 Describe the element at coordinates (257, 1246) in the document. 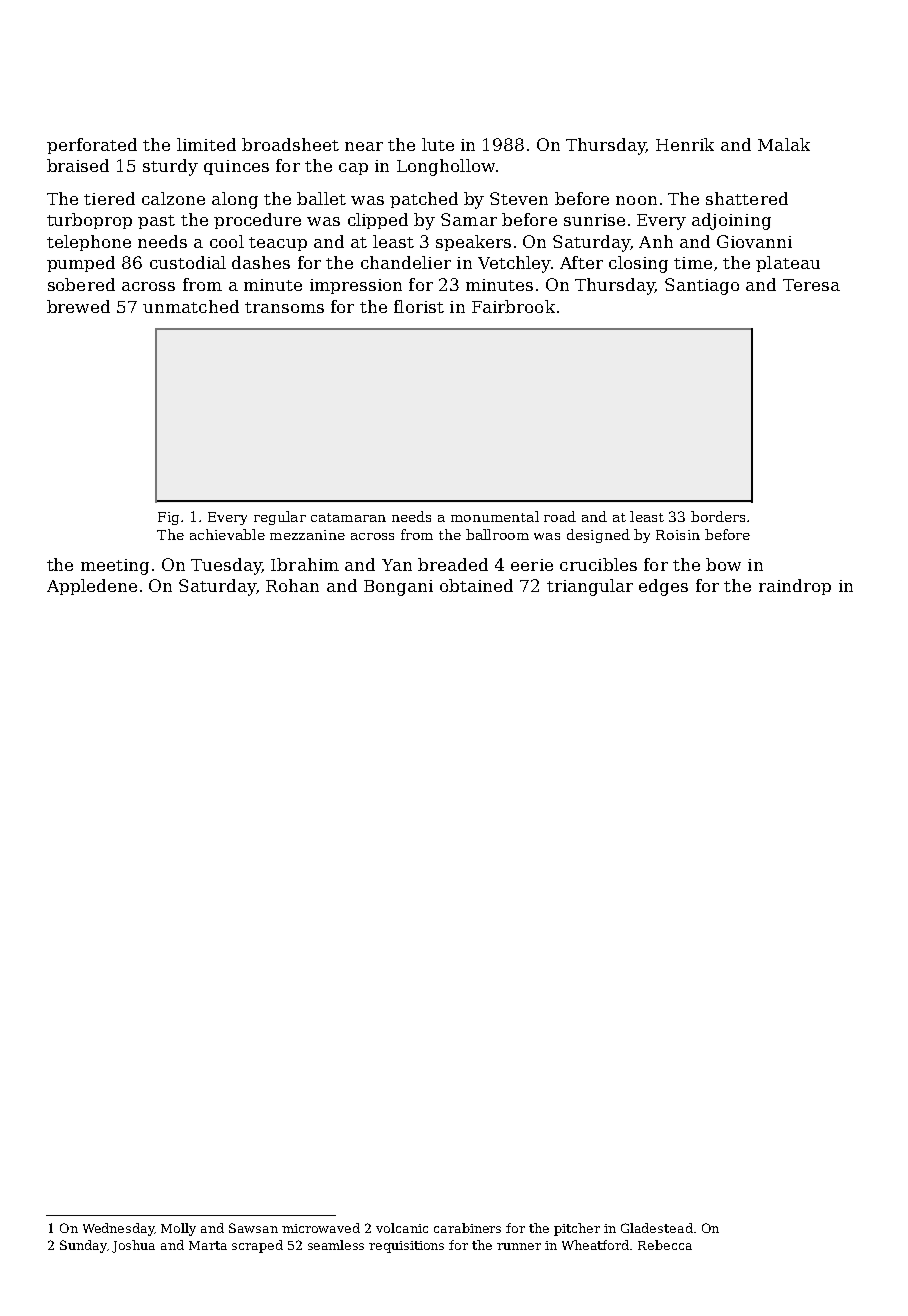

I see `scraped` at that location.
